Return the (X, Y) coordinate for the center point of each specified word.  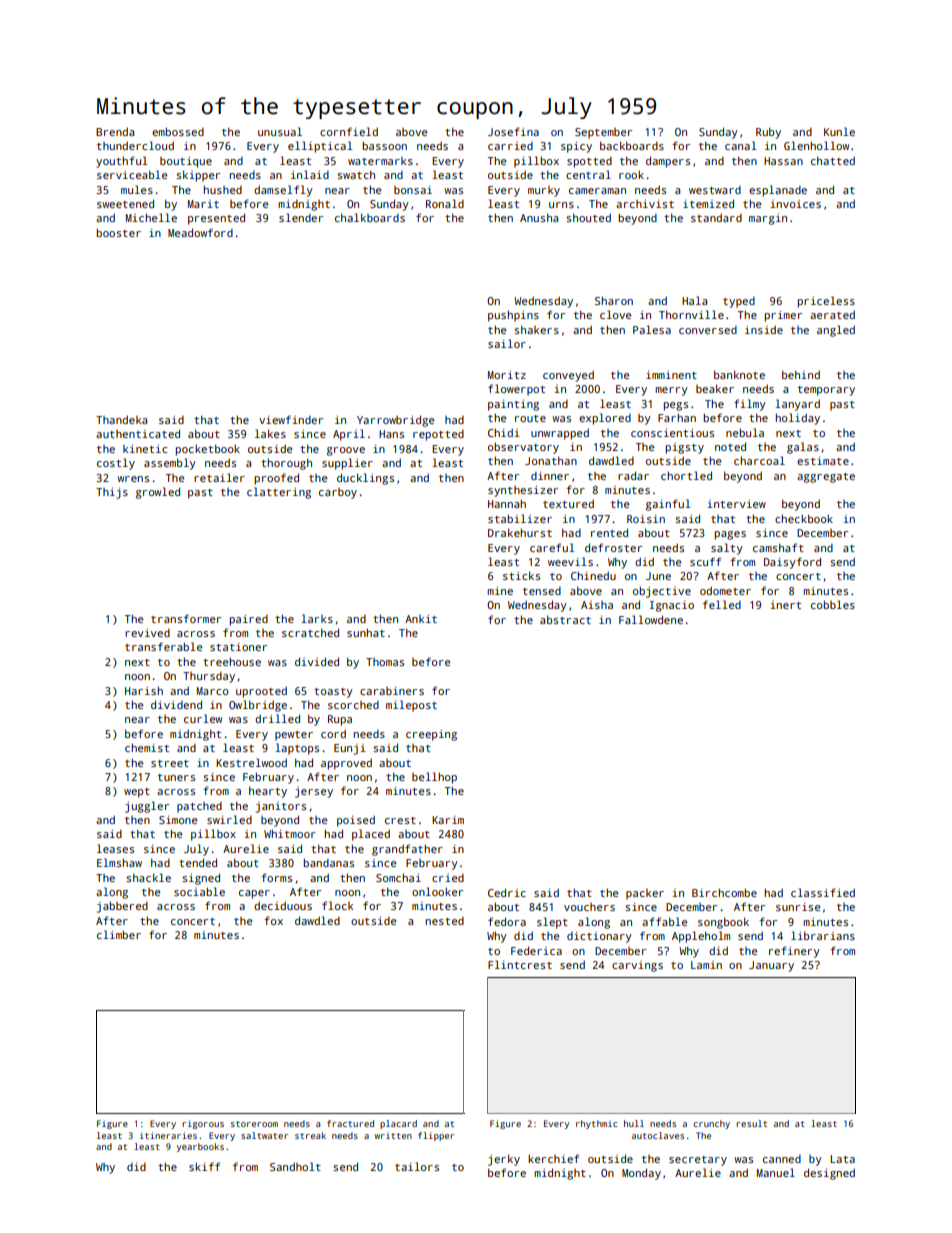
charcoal (759, 460)
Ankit (421, 619)
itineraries (168, 1135)
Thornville (691, 314)
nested (445, 921)
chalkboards (370, 217)
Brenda (115, 132)
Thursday (209, 677)
